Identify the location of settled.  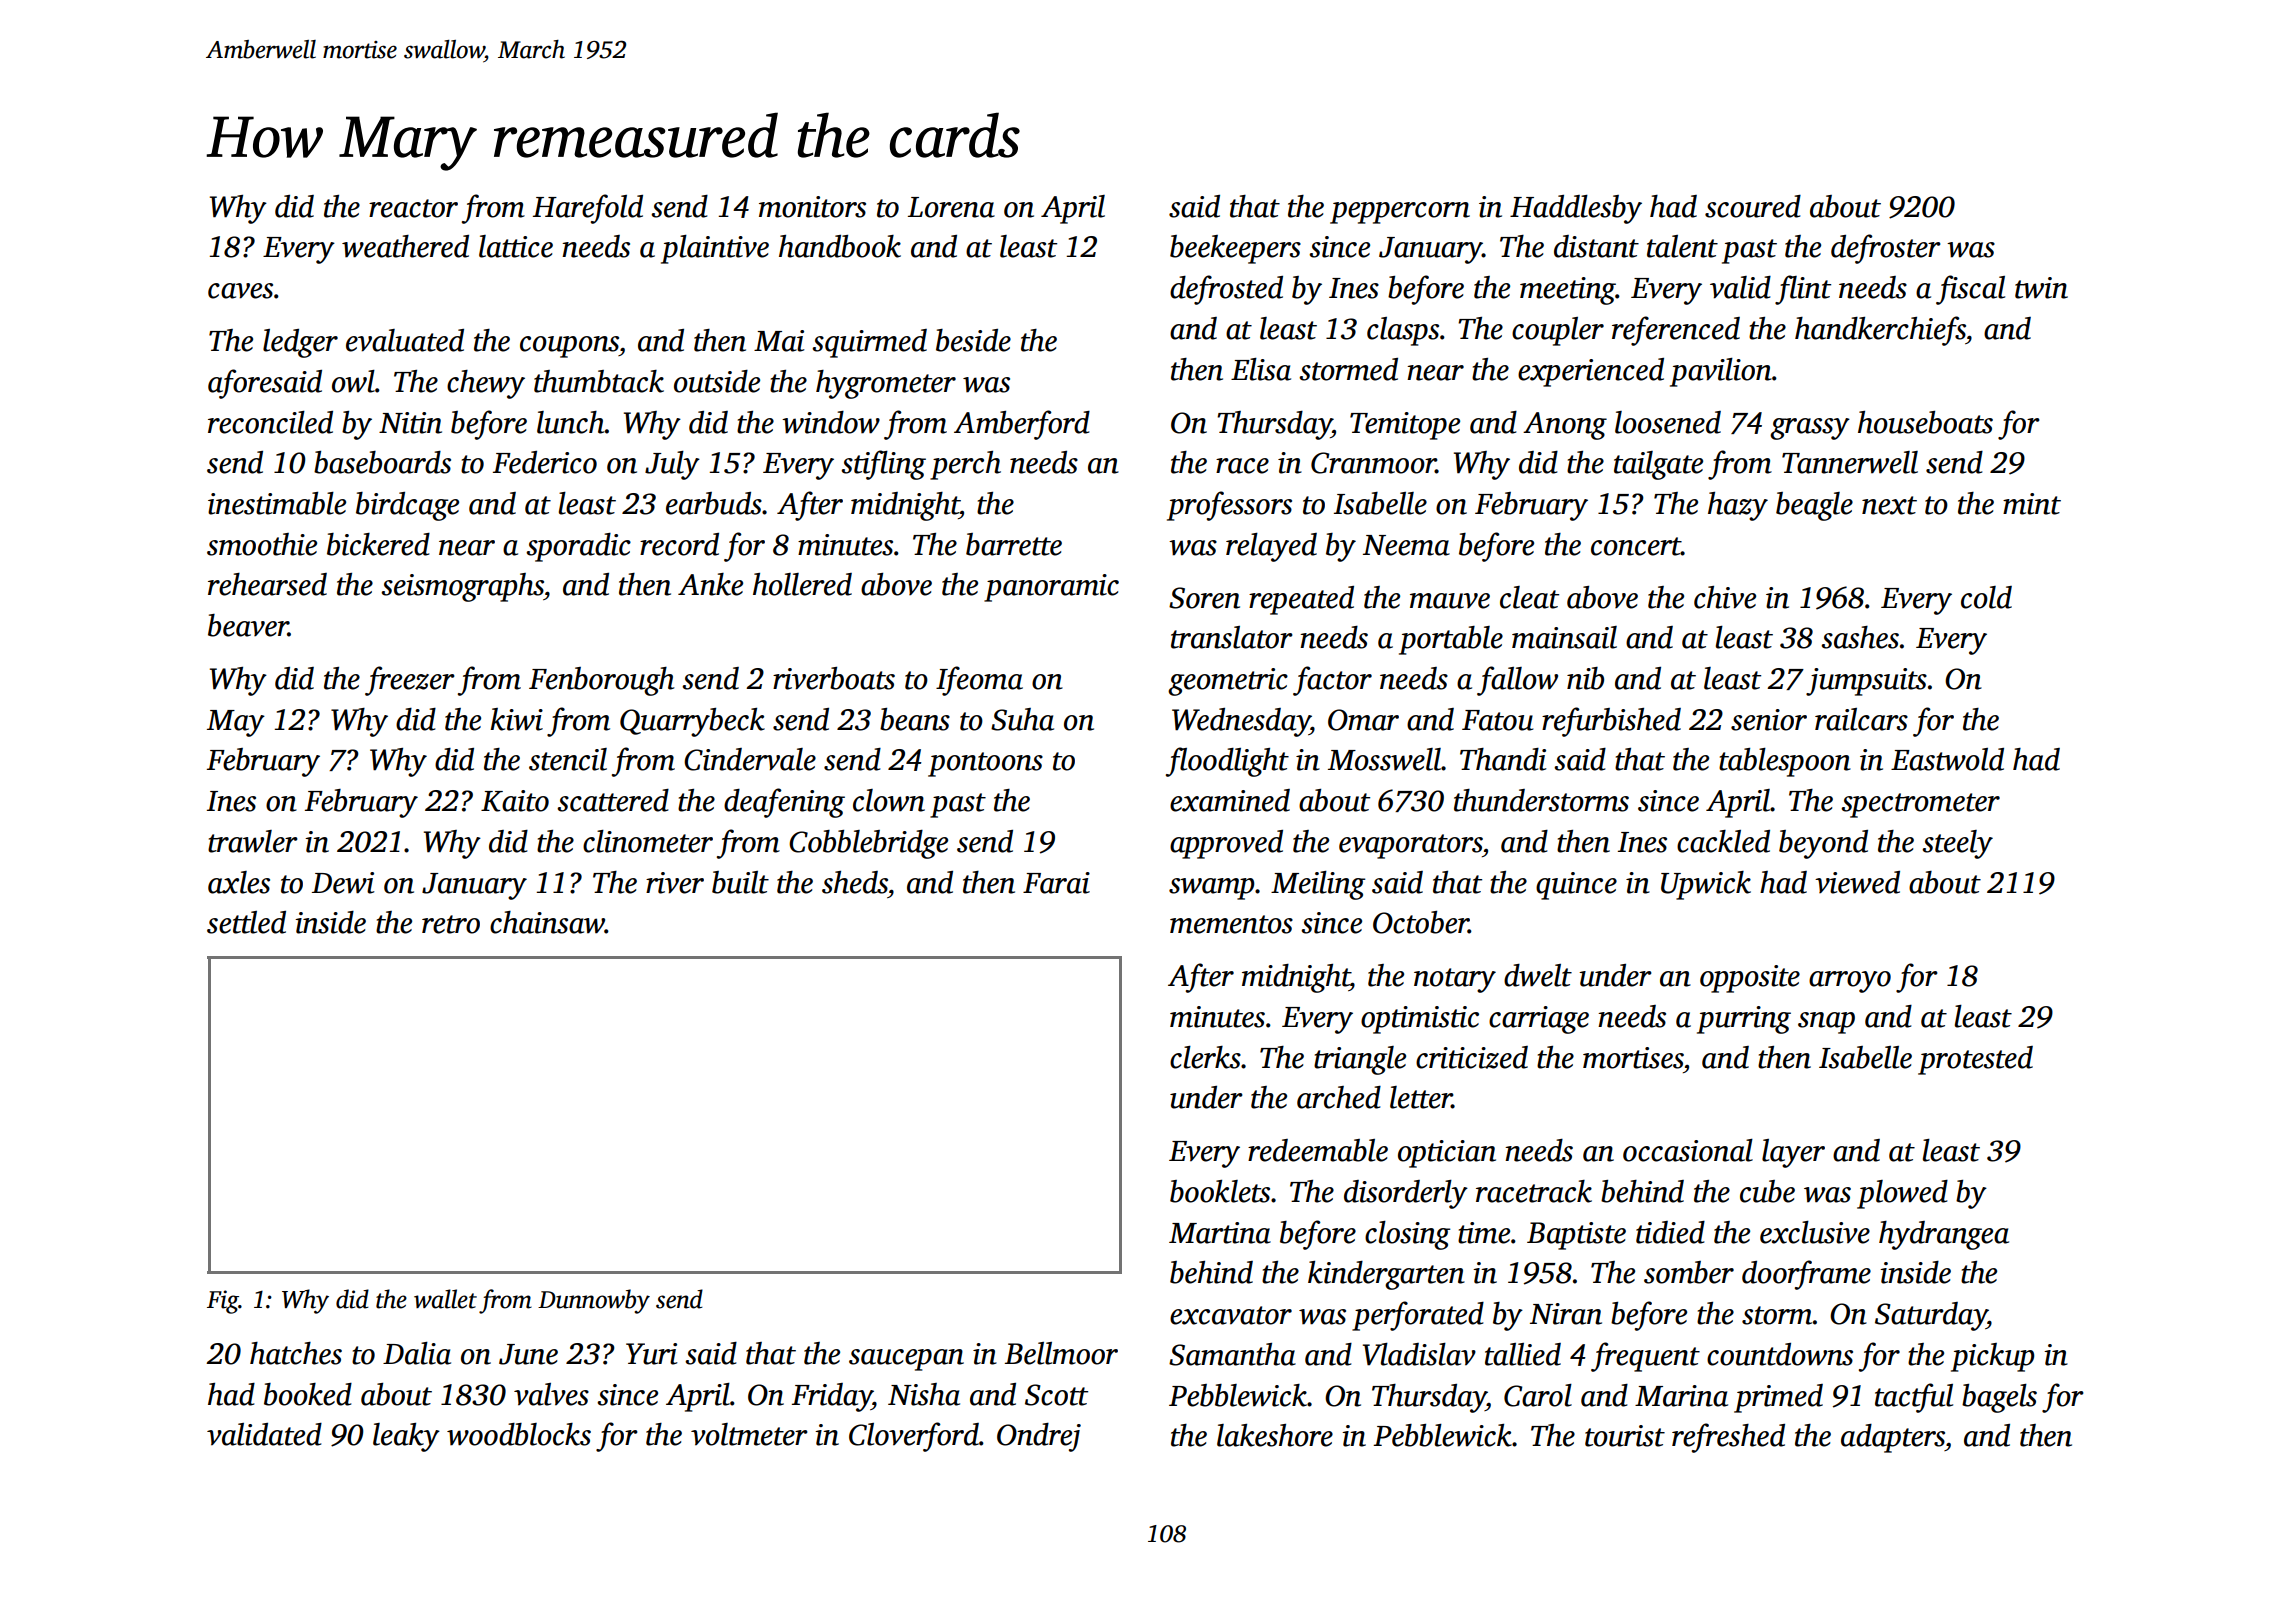
(246, 922).
